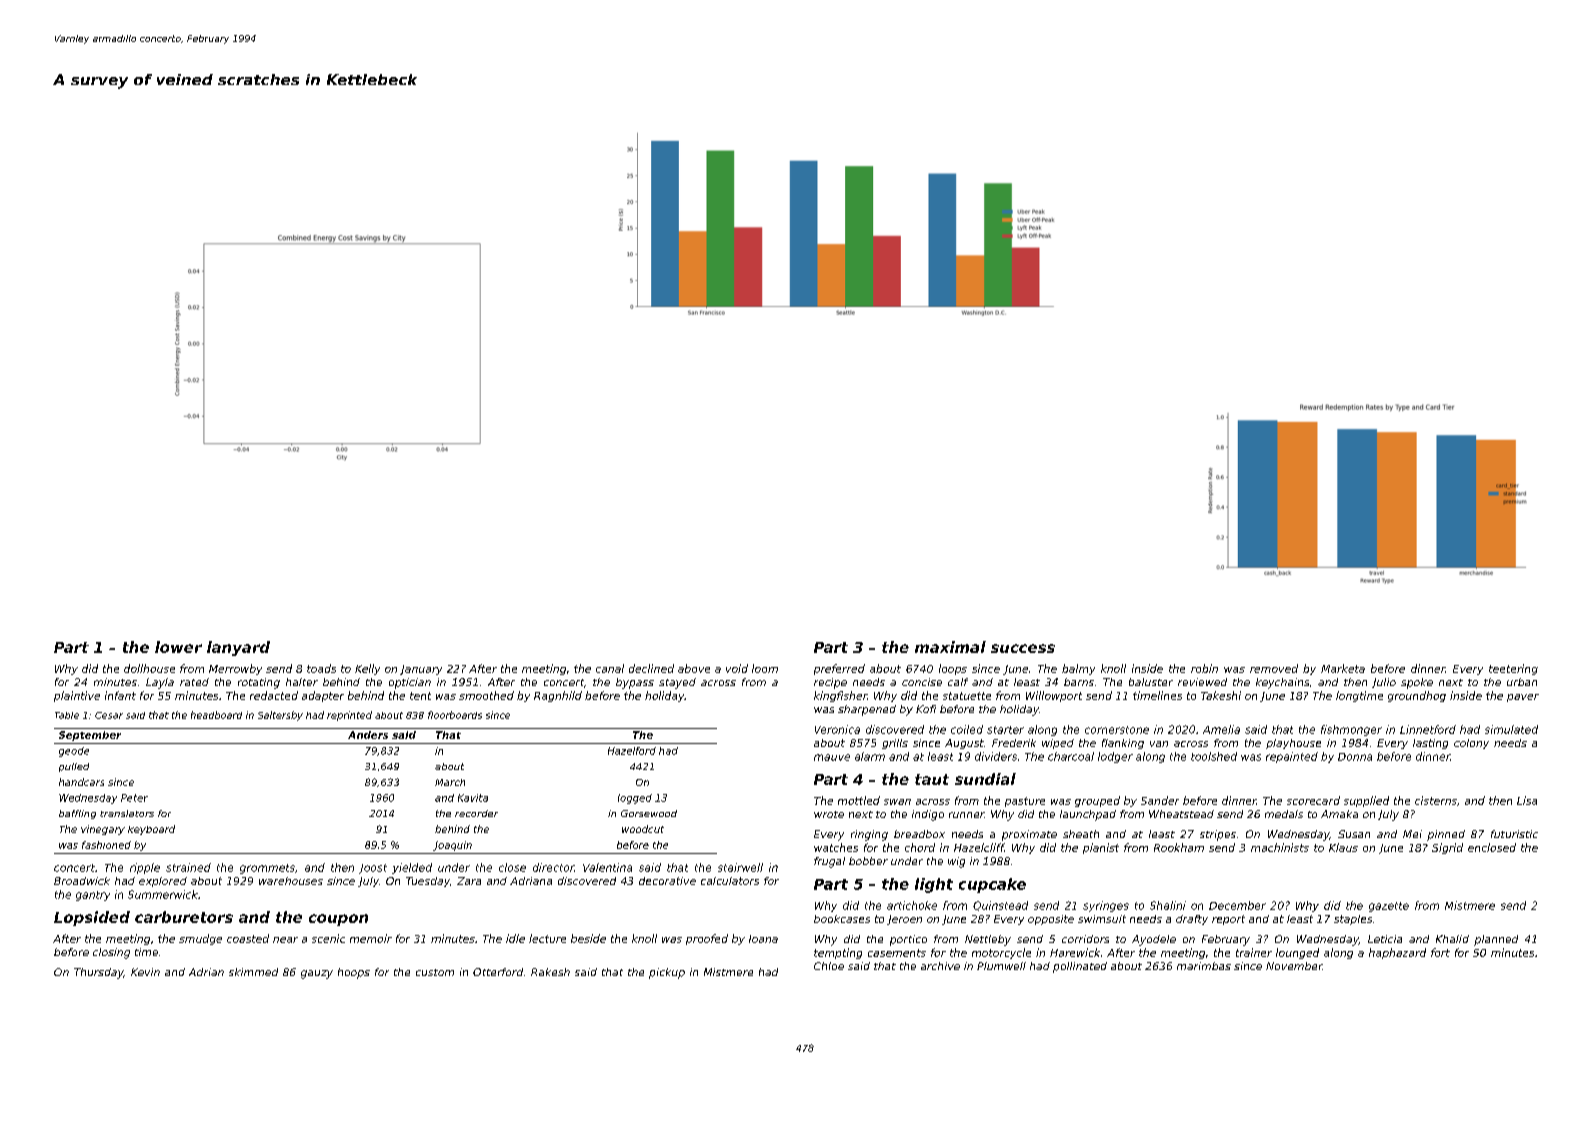 The image size is (1592, 1126). Describe the element at coordinates (869, 835) in the screenshot. I see `ringing` at that location.
